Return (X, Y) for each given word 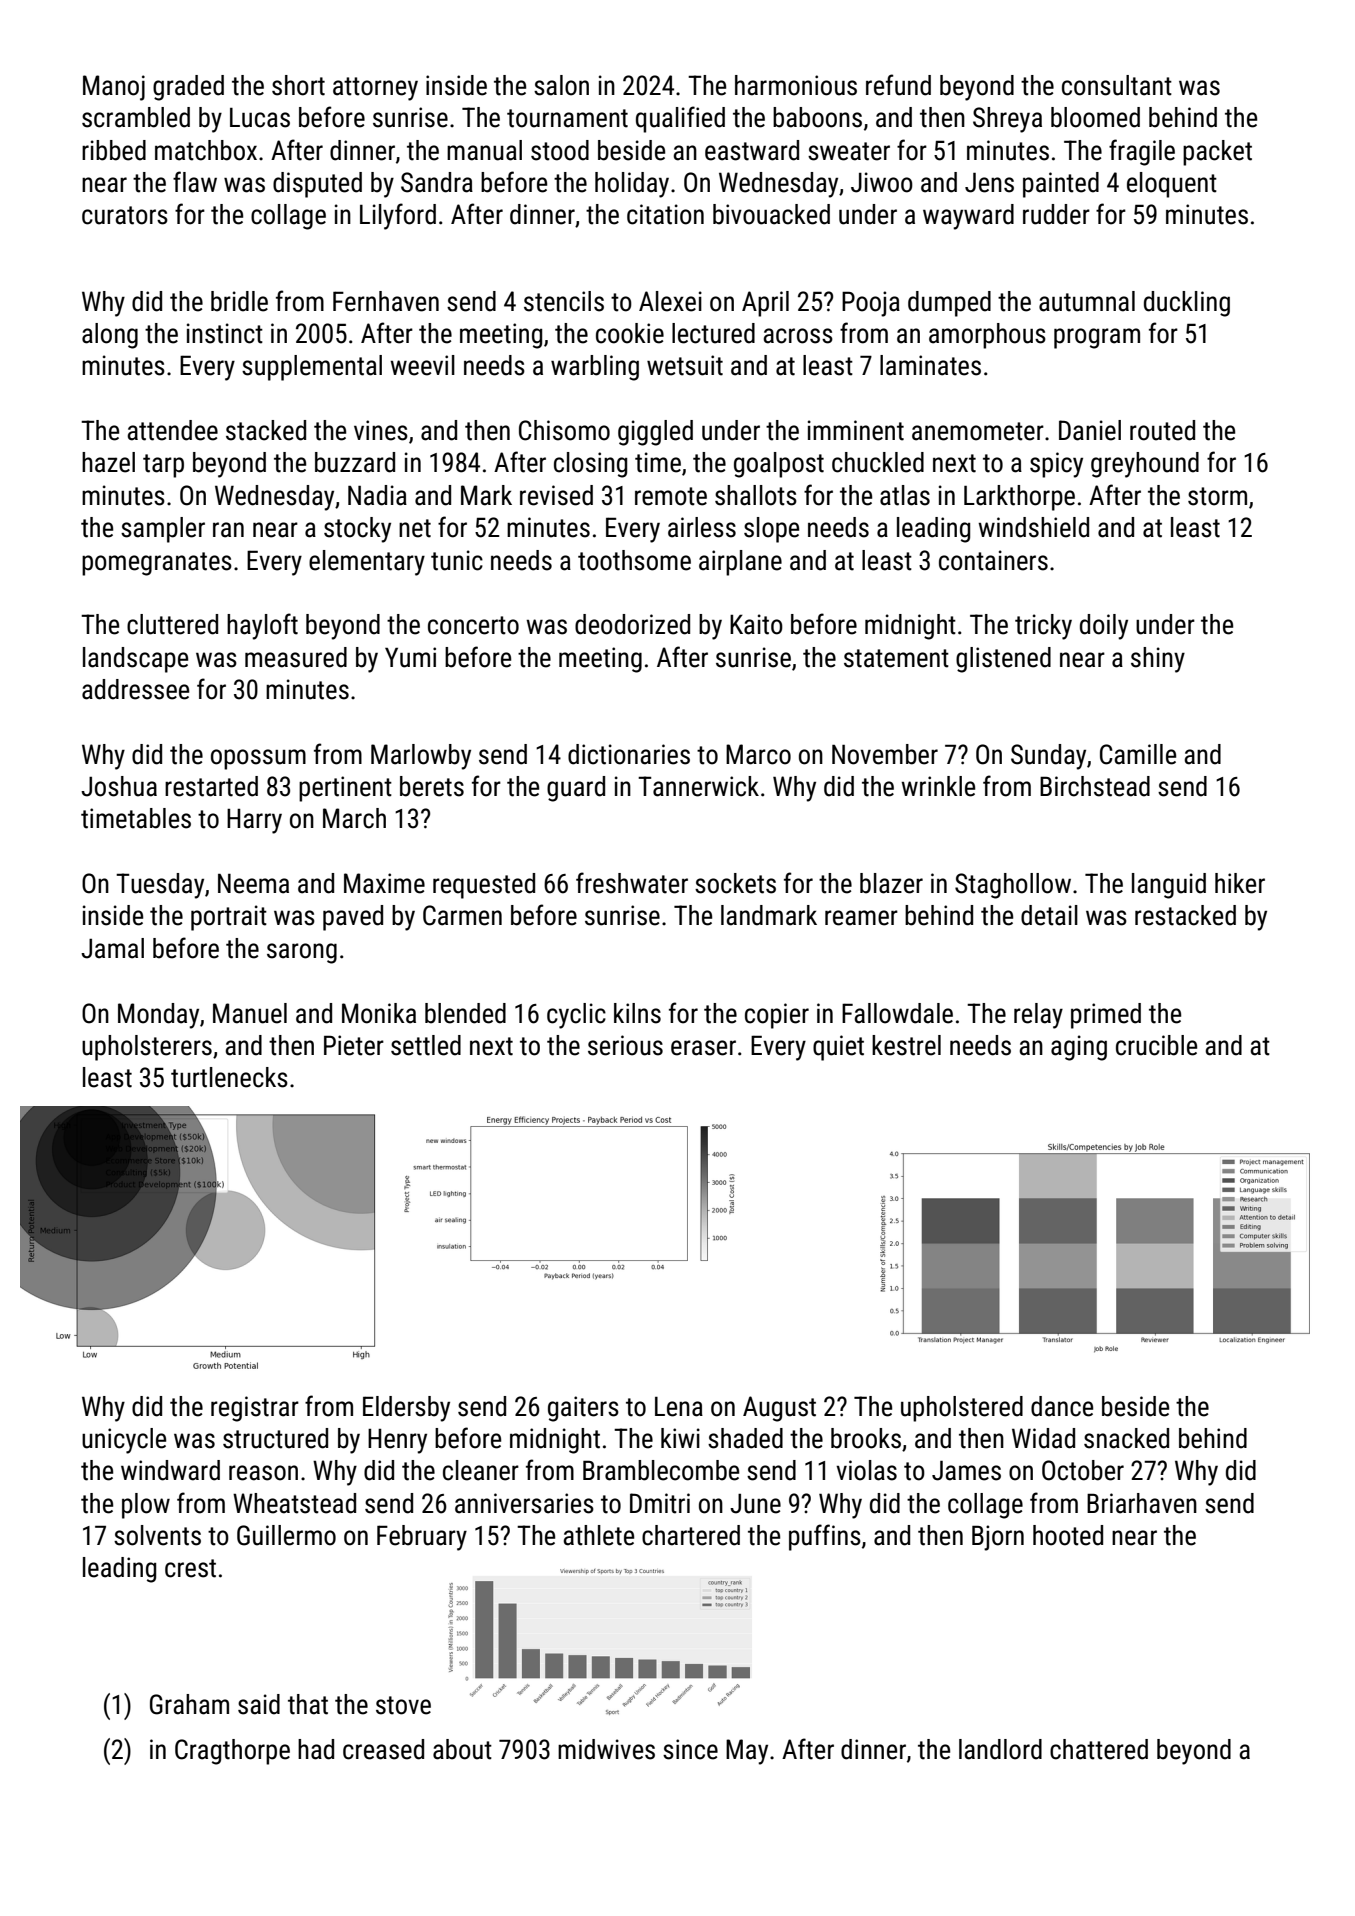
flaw (195, 182)
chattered (1099, 1749)
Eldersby (406, 1409)
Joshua (119, 786)
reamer (861, 918)
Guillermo (286, 1535)
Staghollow (1013, 886)
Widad (1043, 1438)
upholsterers (147, 1048)
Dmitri (660, 1503)
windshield (1033, 527)
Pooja (871, 304)
